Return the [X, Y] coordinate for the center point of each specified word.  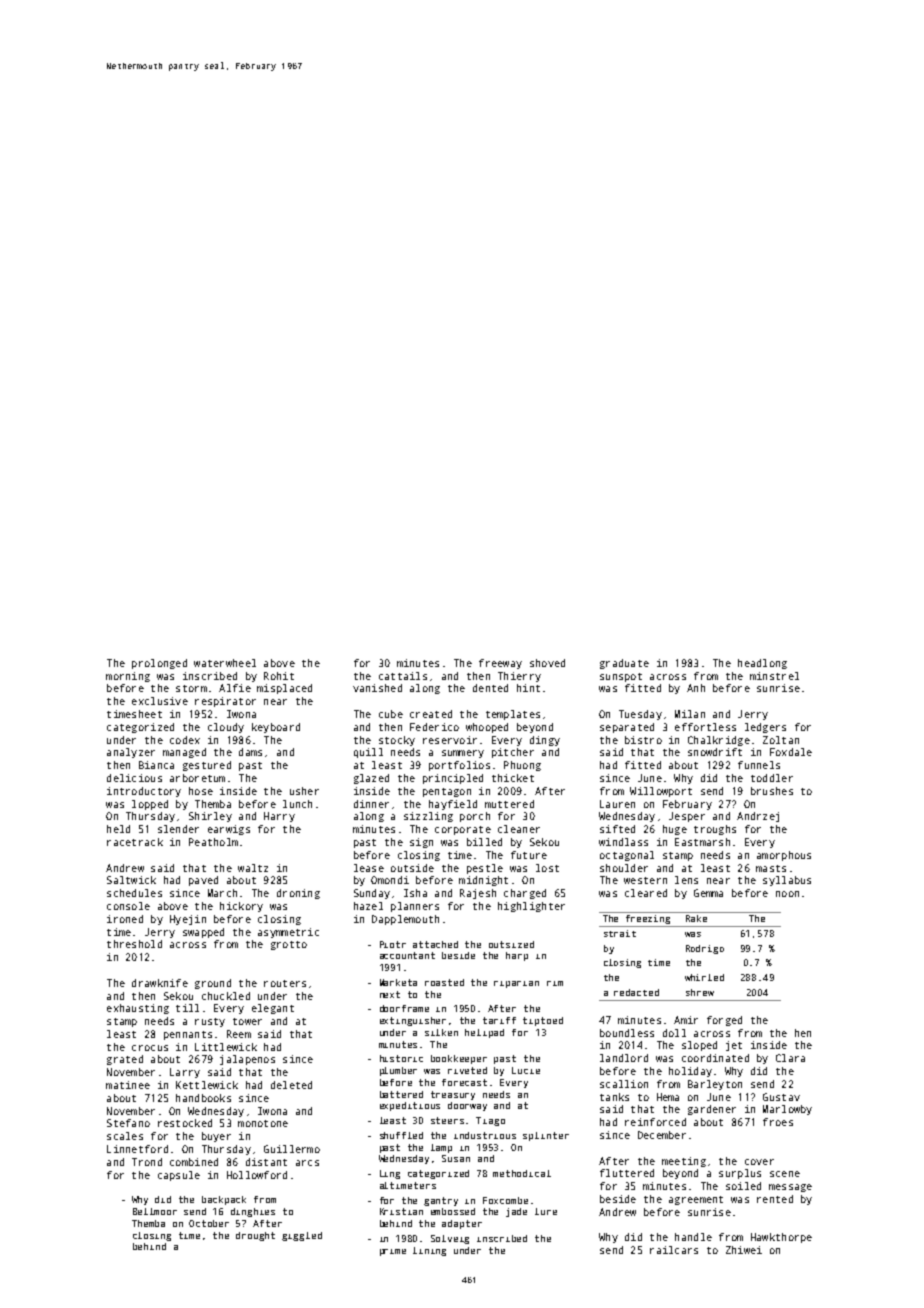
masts [771, 868]
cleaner [519, 829]
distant [266, 1162]
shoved [547, 663]
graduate [624, 664]
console [128, 906]
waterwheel [225, 663]
